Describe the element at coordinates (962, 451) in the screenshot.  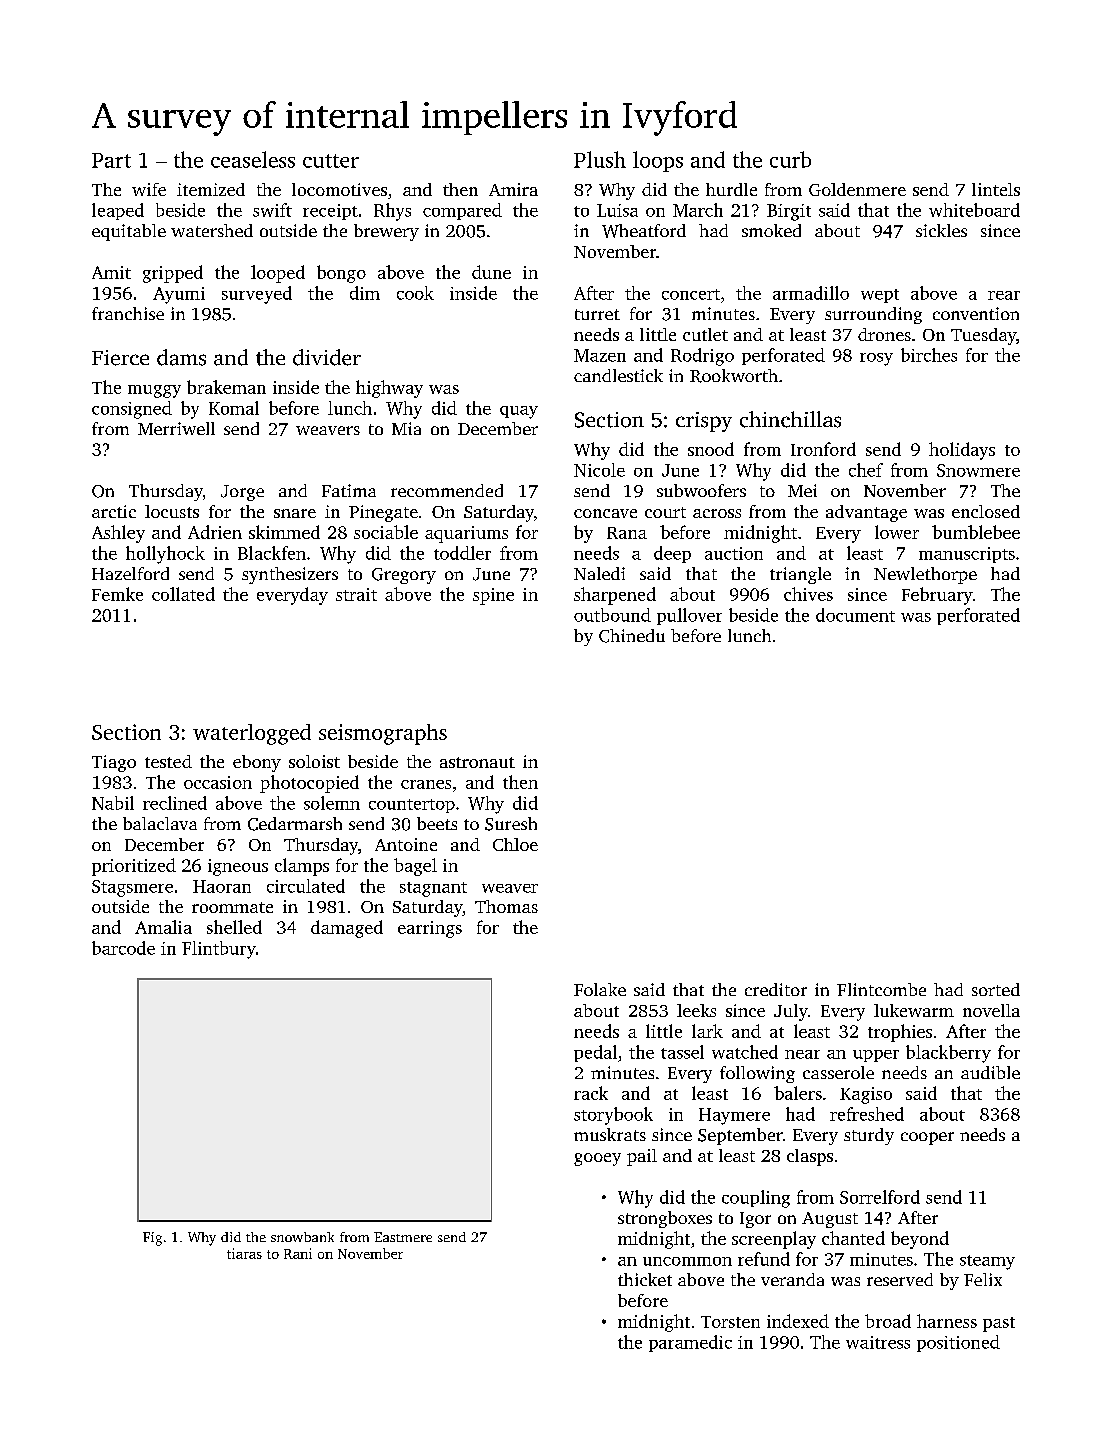
I see `holidays` at that location.
